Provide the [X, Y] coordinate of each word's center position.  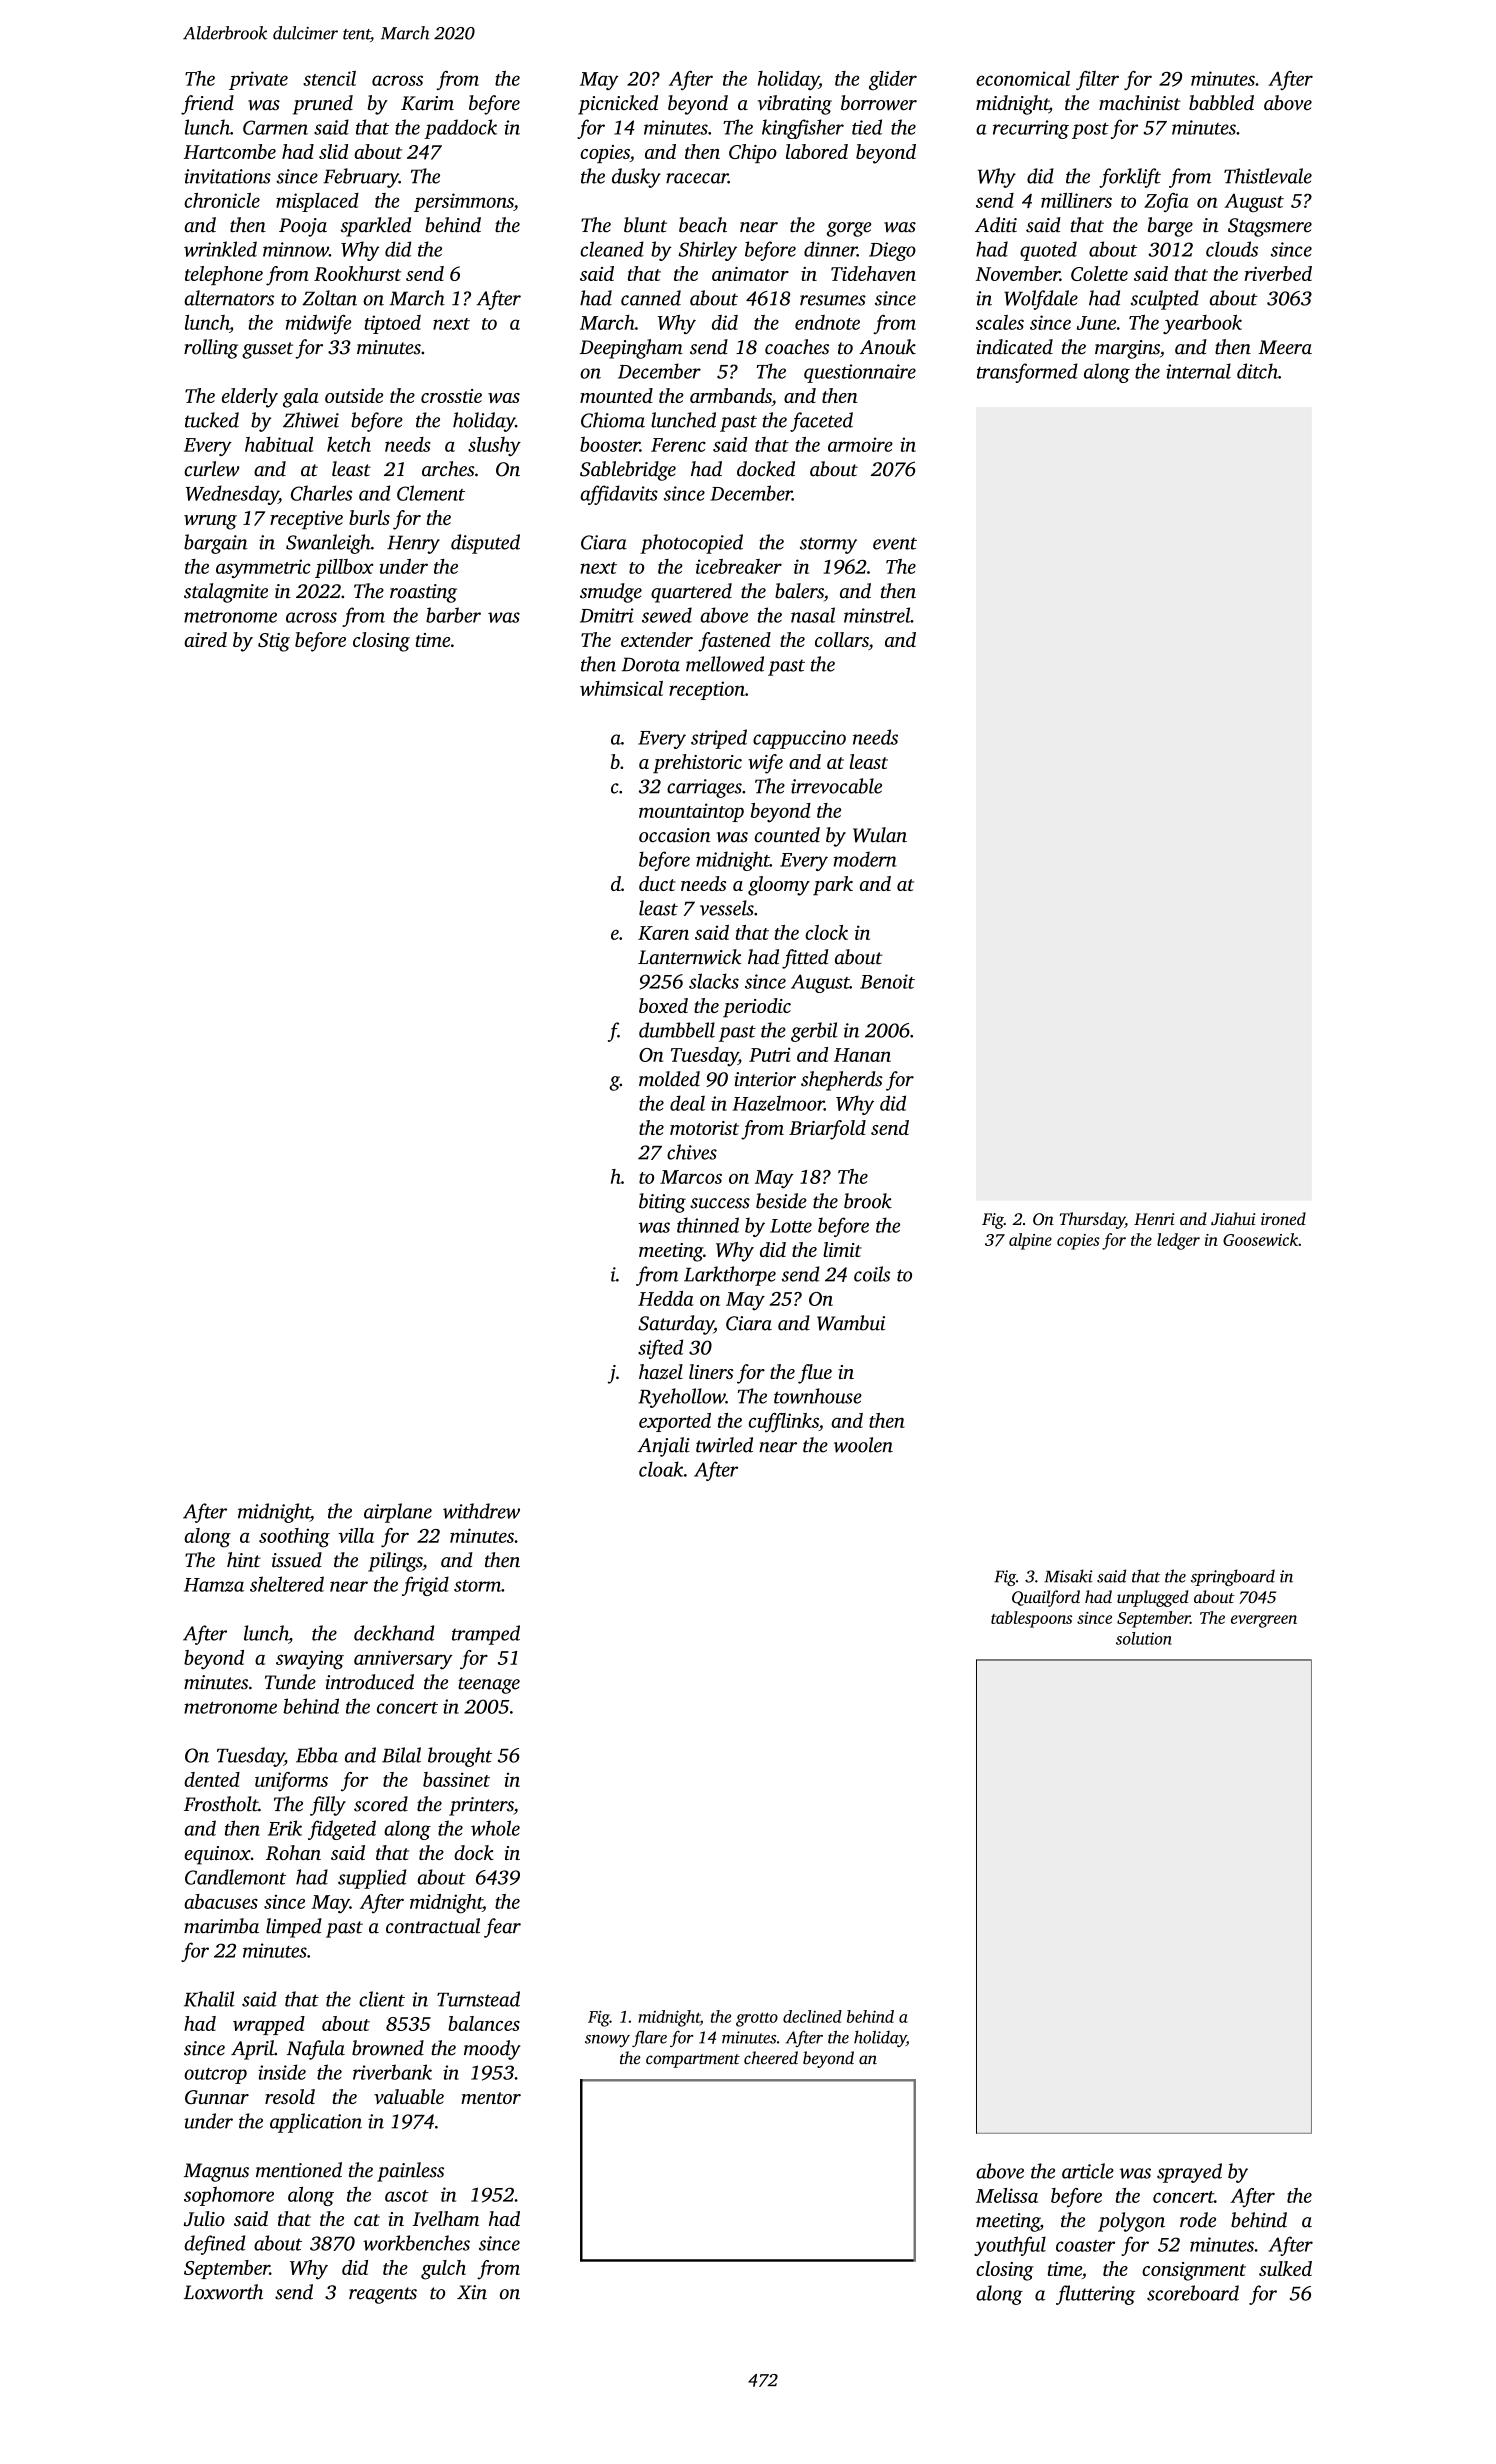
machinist [1140, 102]
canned [651, 298]
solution [1144, 1638]
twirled [724, 1445]
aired [205, 639]
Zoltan [329, 298]
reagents [383, 2295]
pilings [395, 1562]
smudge [611, 593]
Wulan [880, 835]
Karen [663, 933]
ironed [1283, 1218]
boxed [663, 1005]
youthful [1010, 2246]
